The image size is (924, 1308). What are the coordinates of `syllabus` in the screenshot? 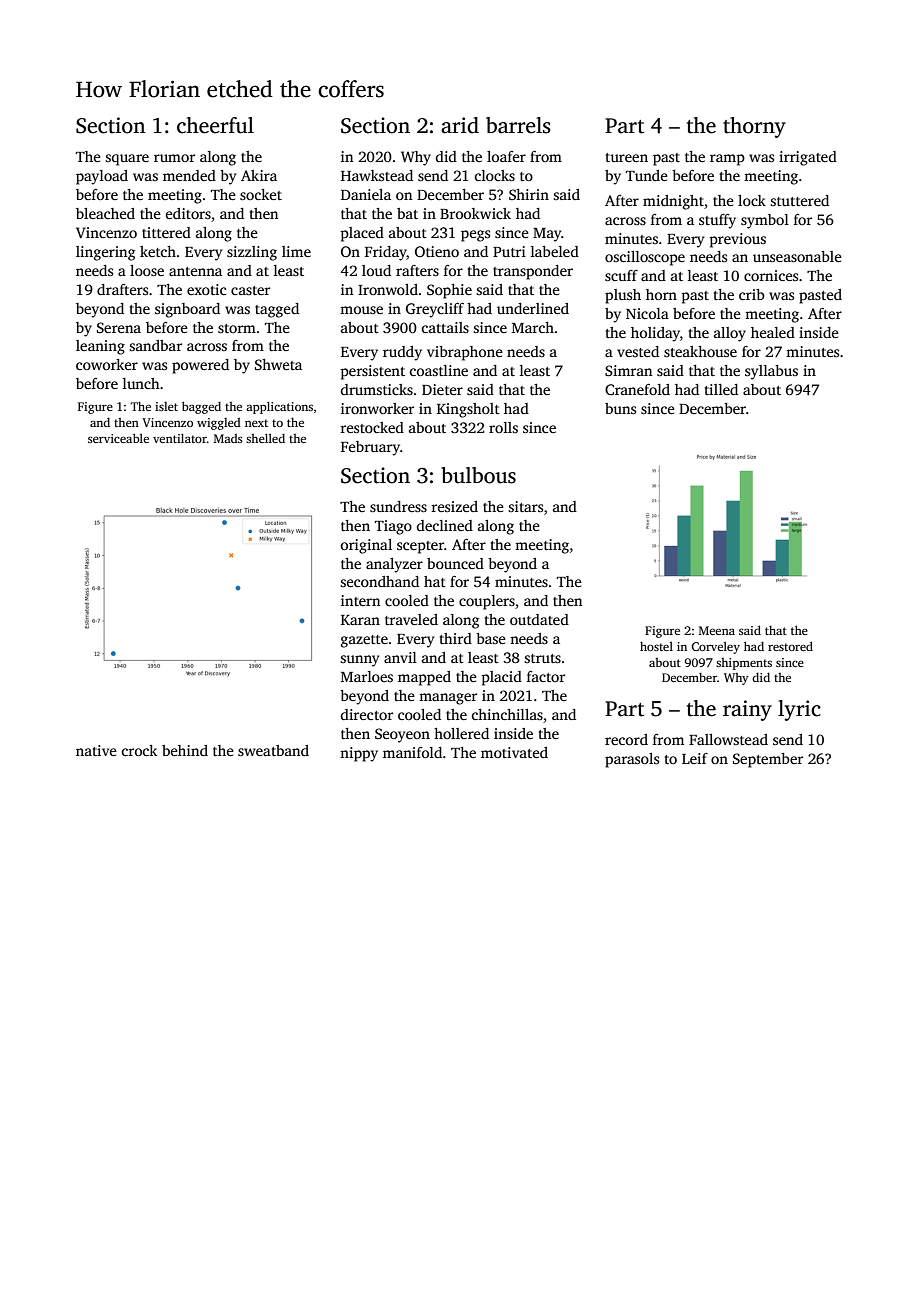 It's located at (771, 372).
